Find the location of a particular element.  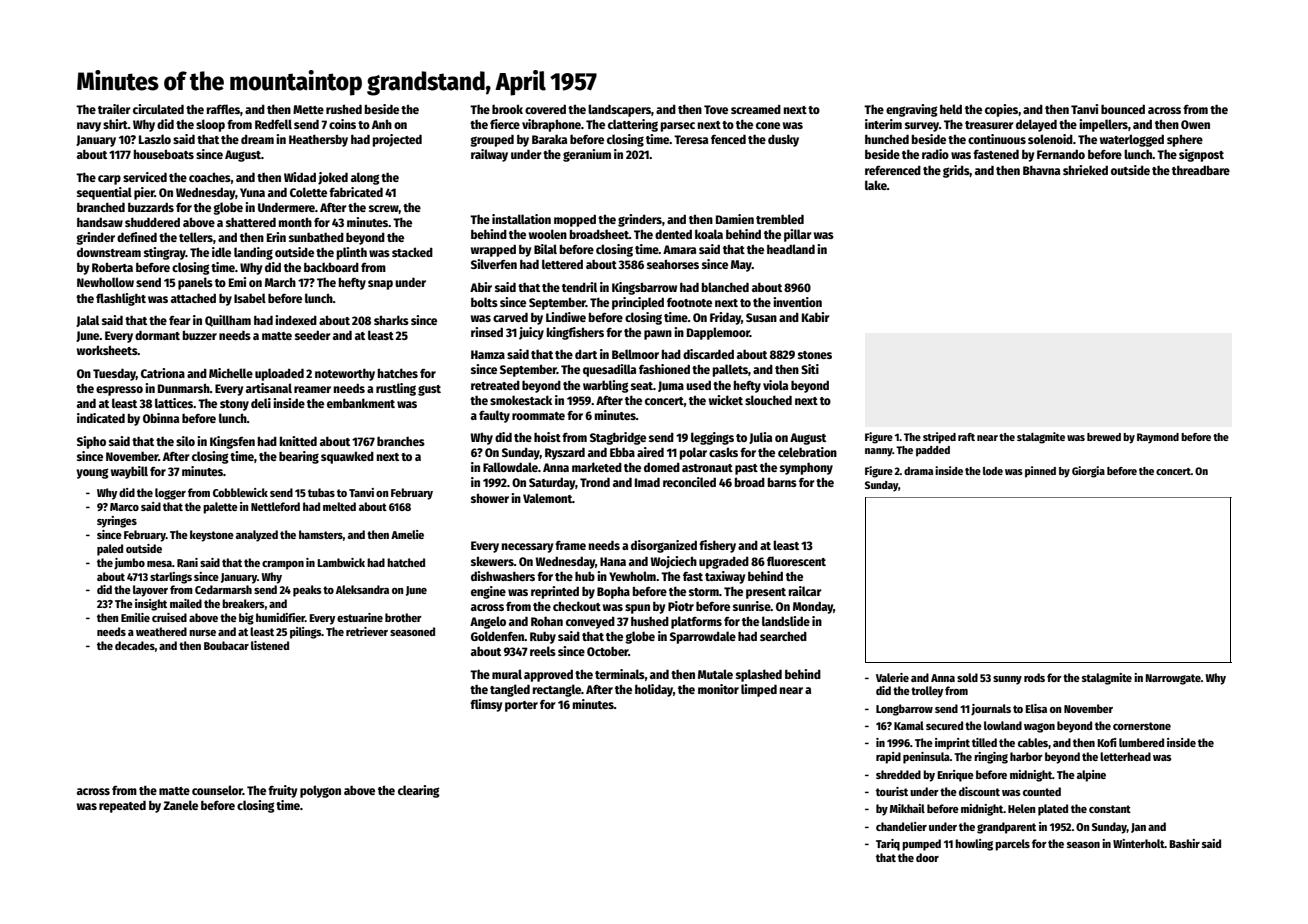

rushed is located at coordinates (344, 109).
